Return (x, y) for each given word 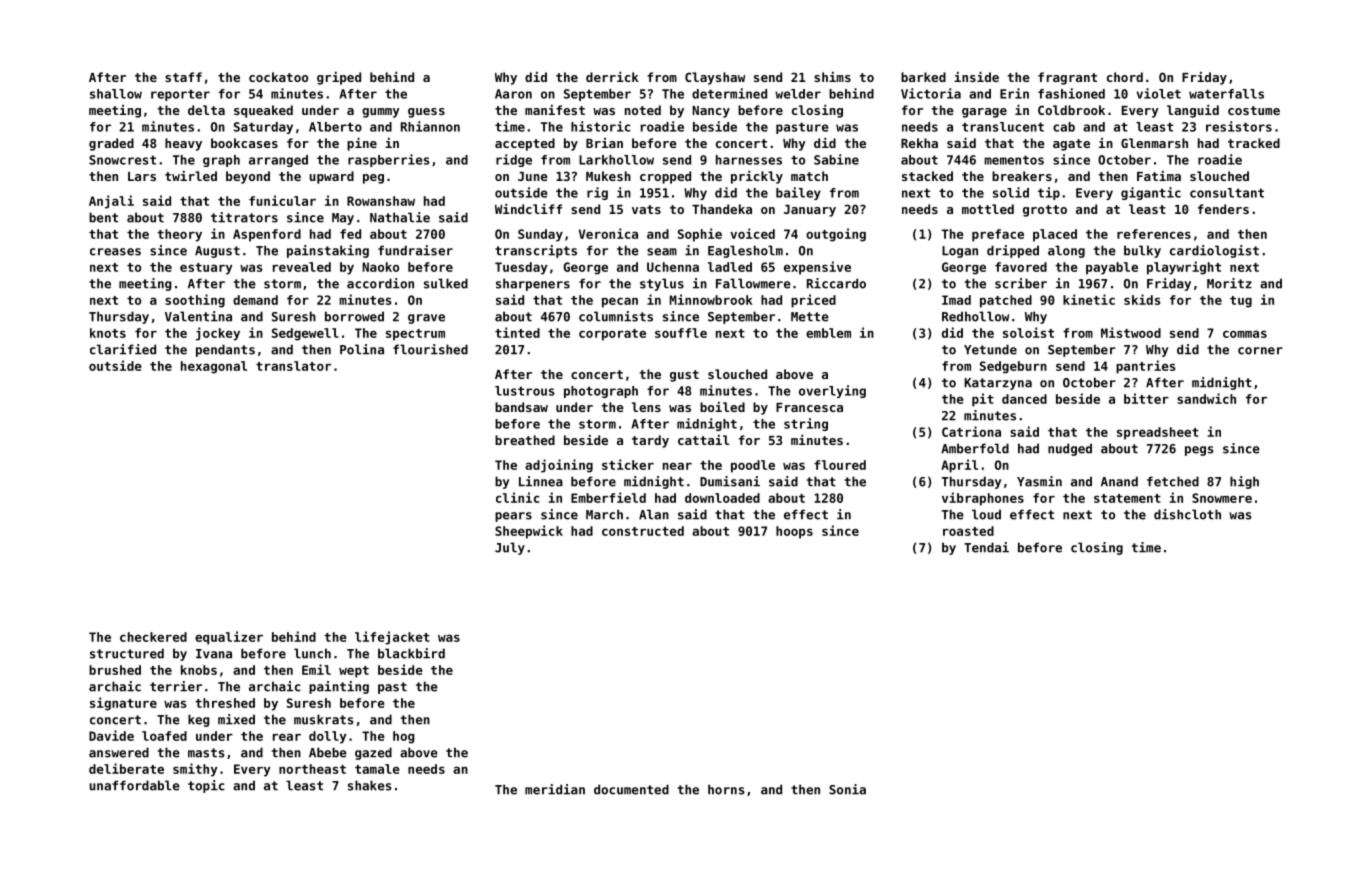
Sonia (847, 789)
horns (726, 789)
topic (206, 786)
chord (1125, 77)
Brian (604, 143)
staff (183, 77)
